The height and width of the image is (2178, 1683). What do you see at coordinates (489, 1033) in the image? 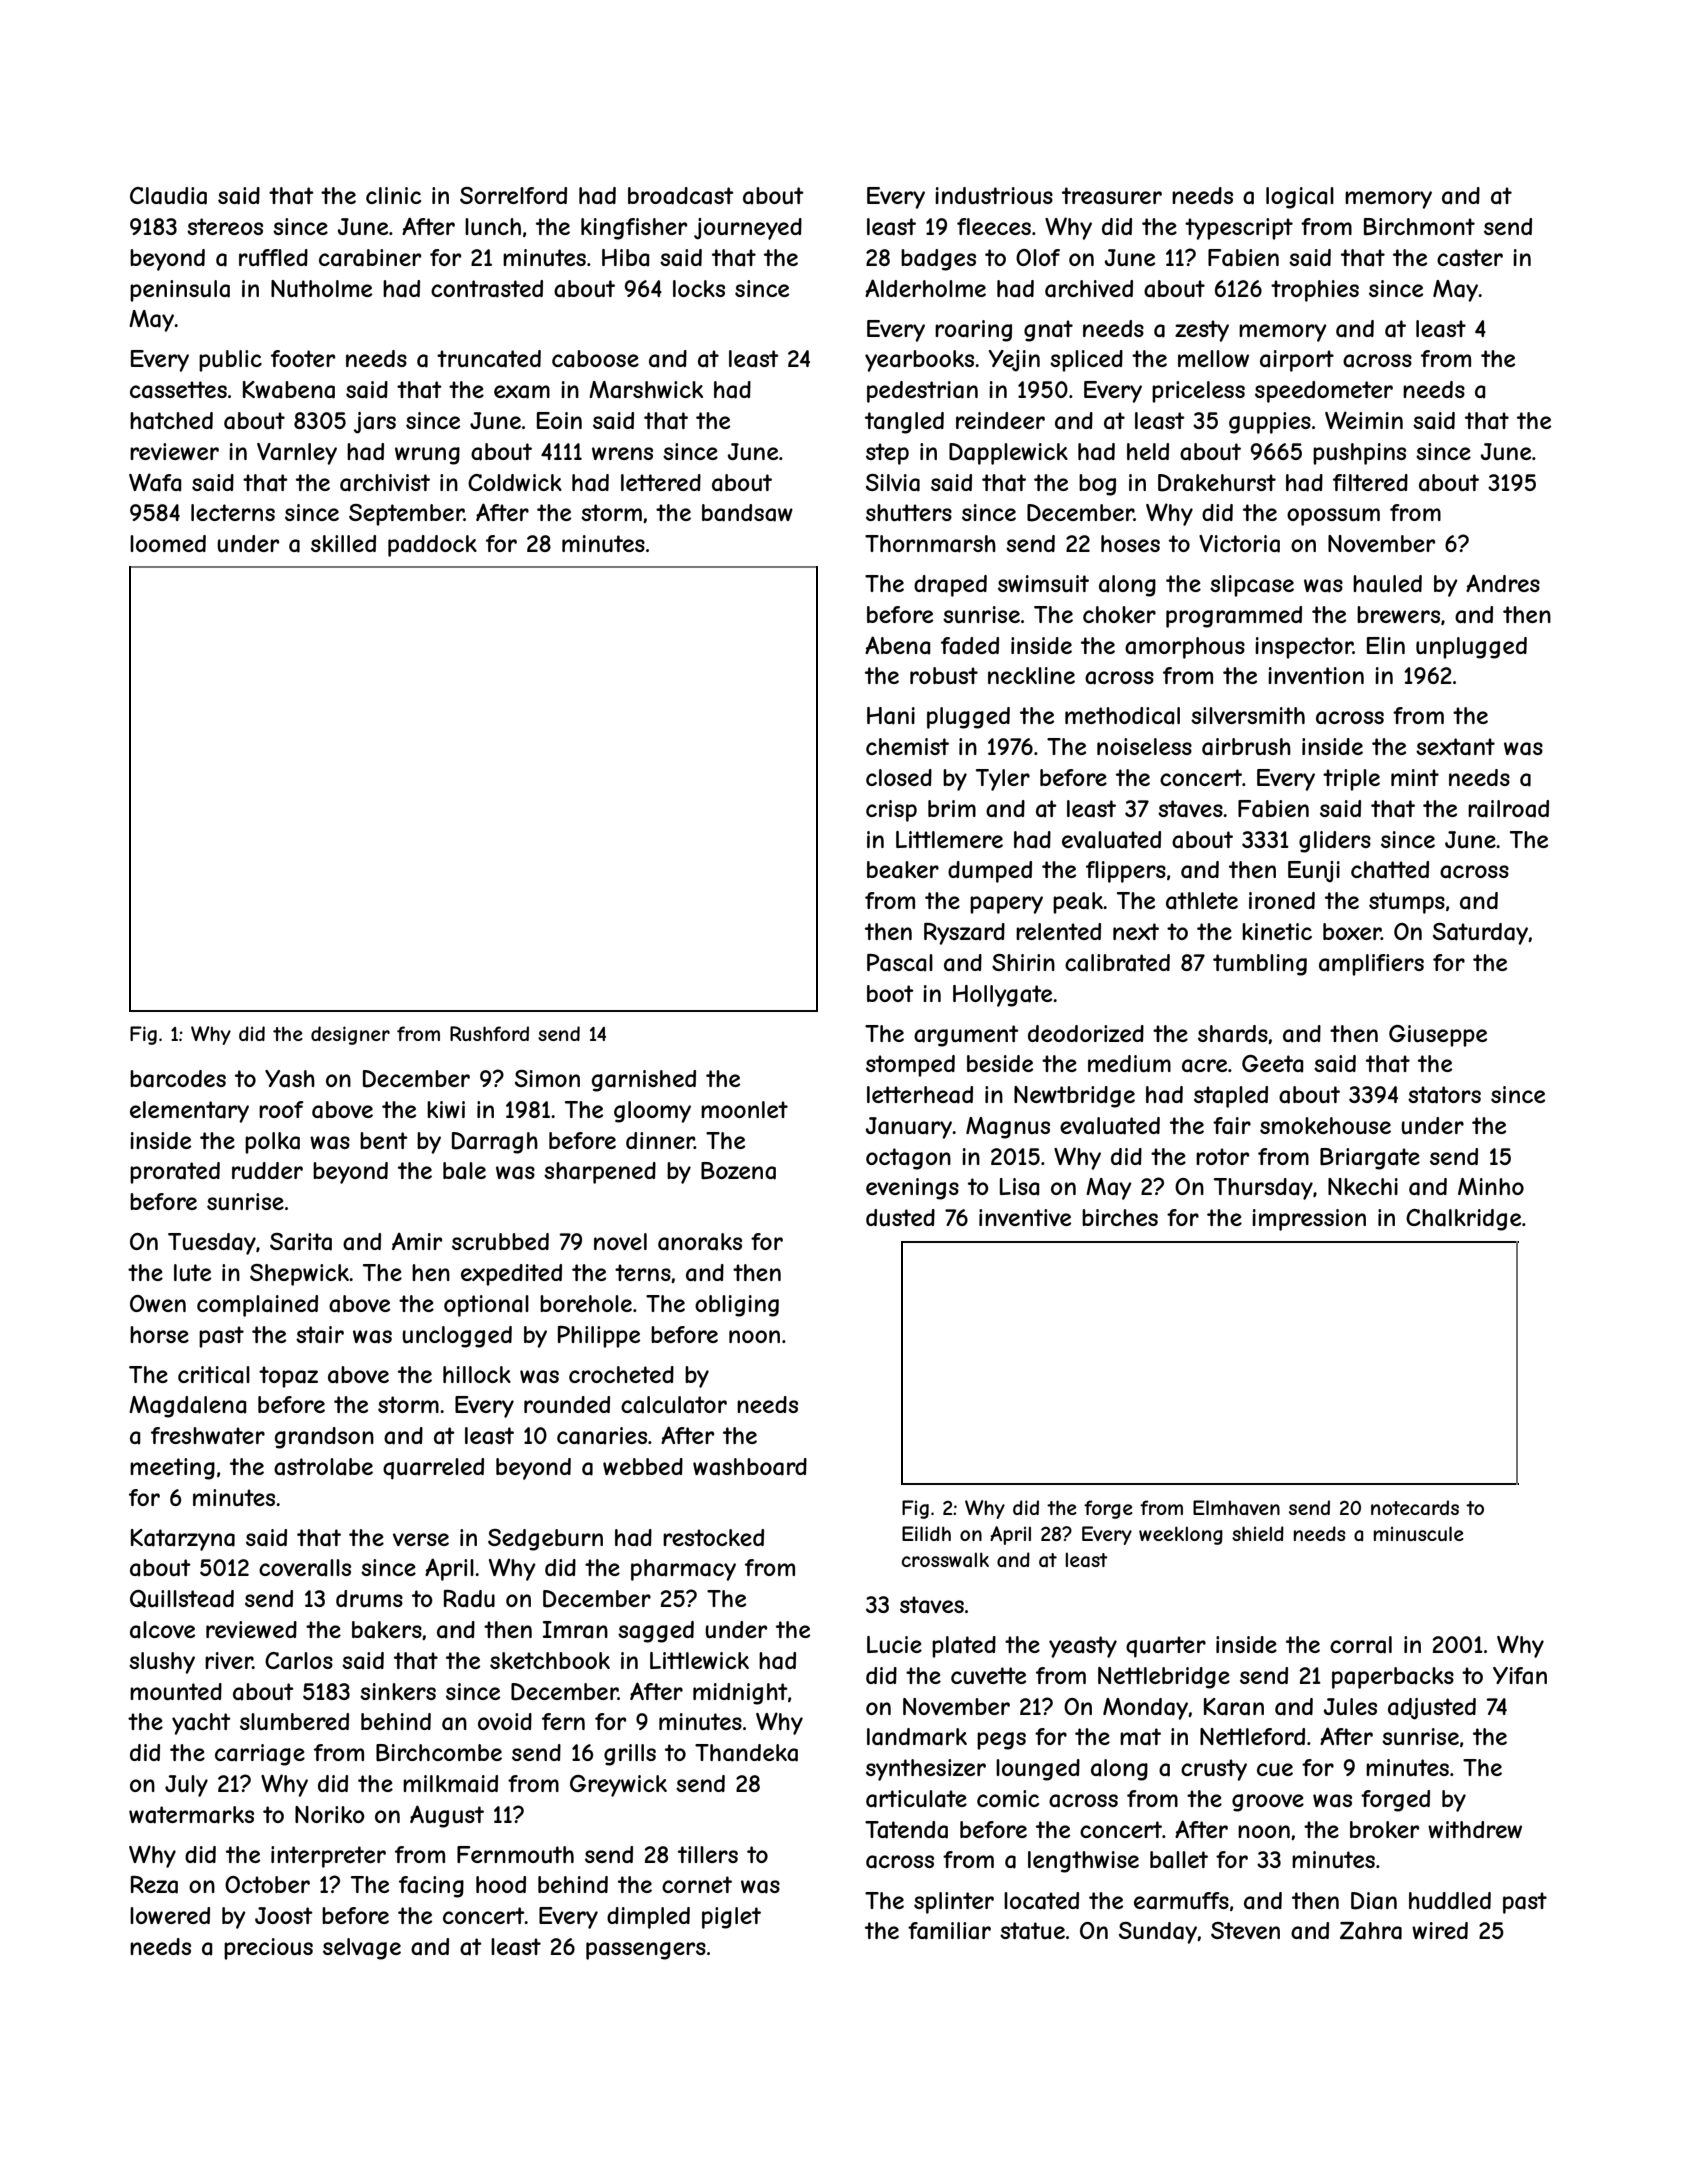
I see `Rushford` at bounding box center [489, 1033].
